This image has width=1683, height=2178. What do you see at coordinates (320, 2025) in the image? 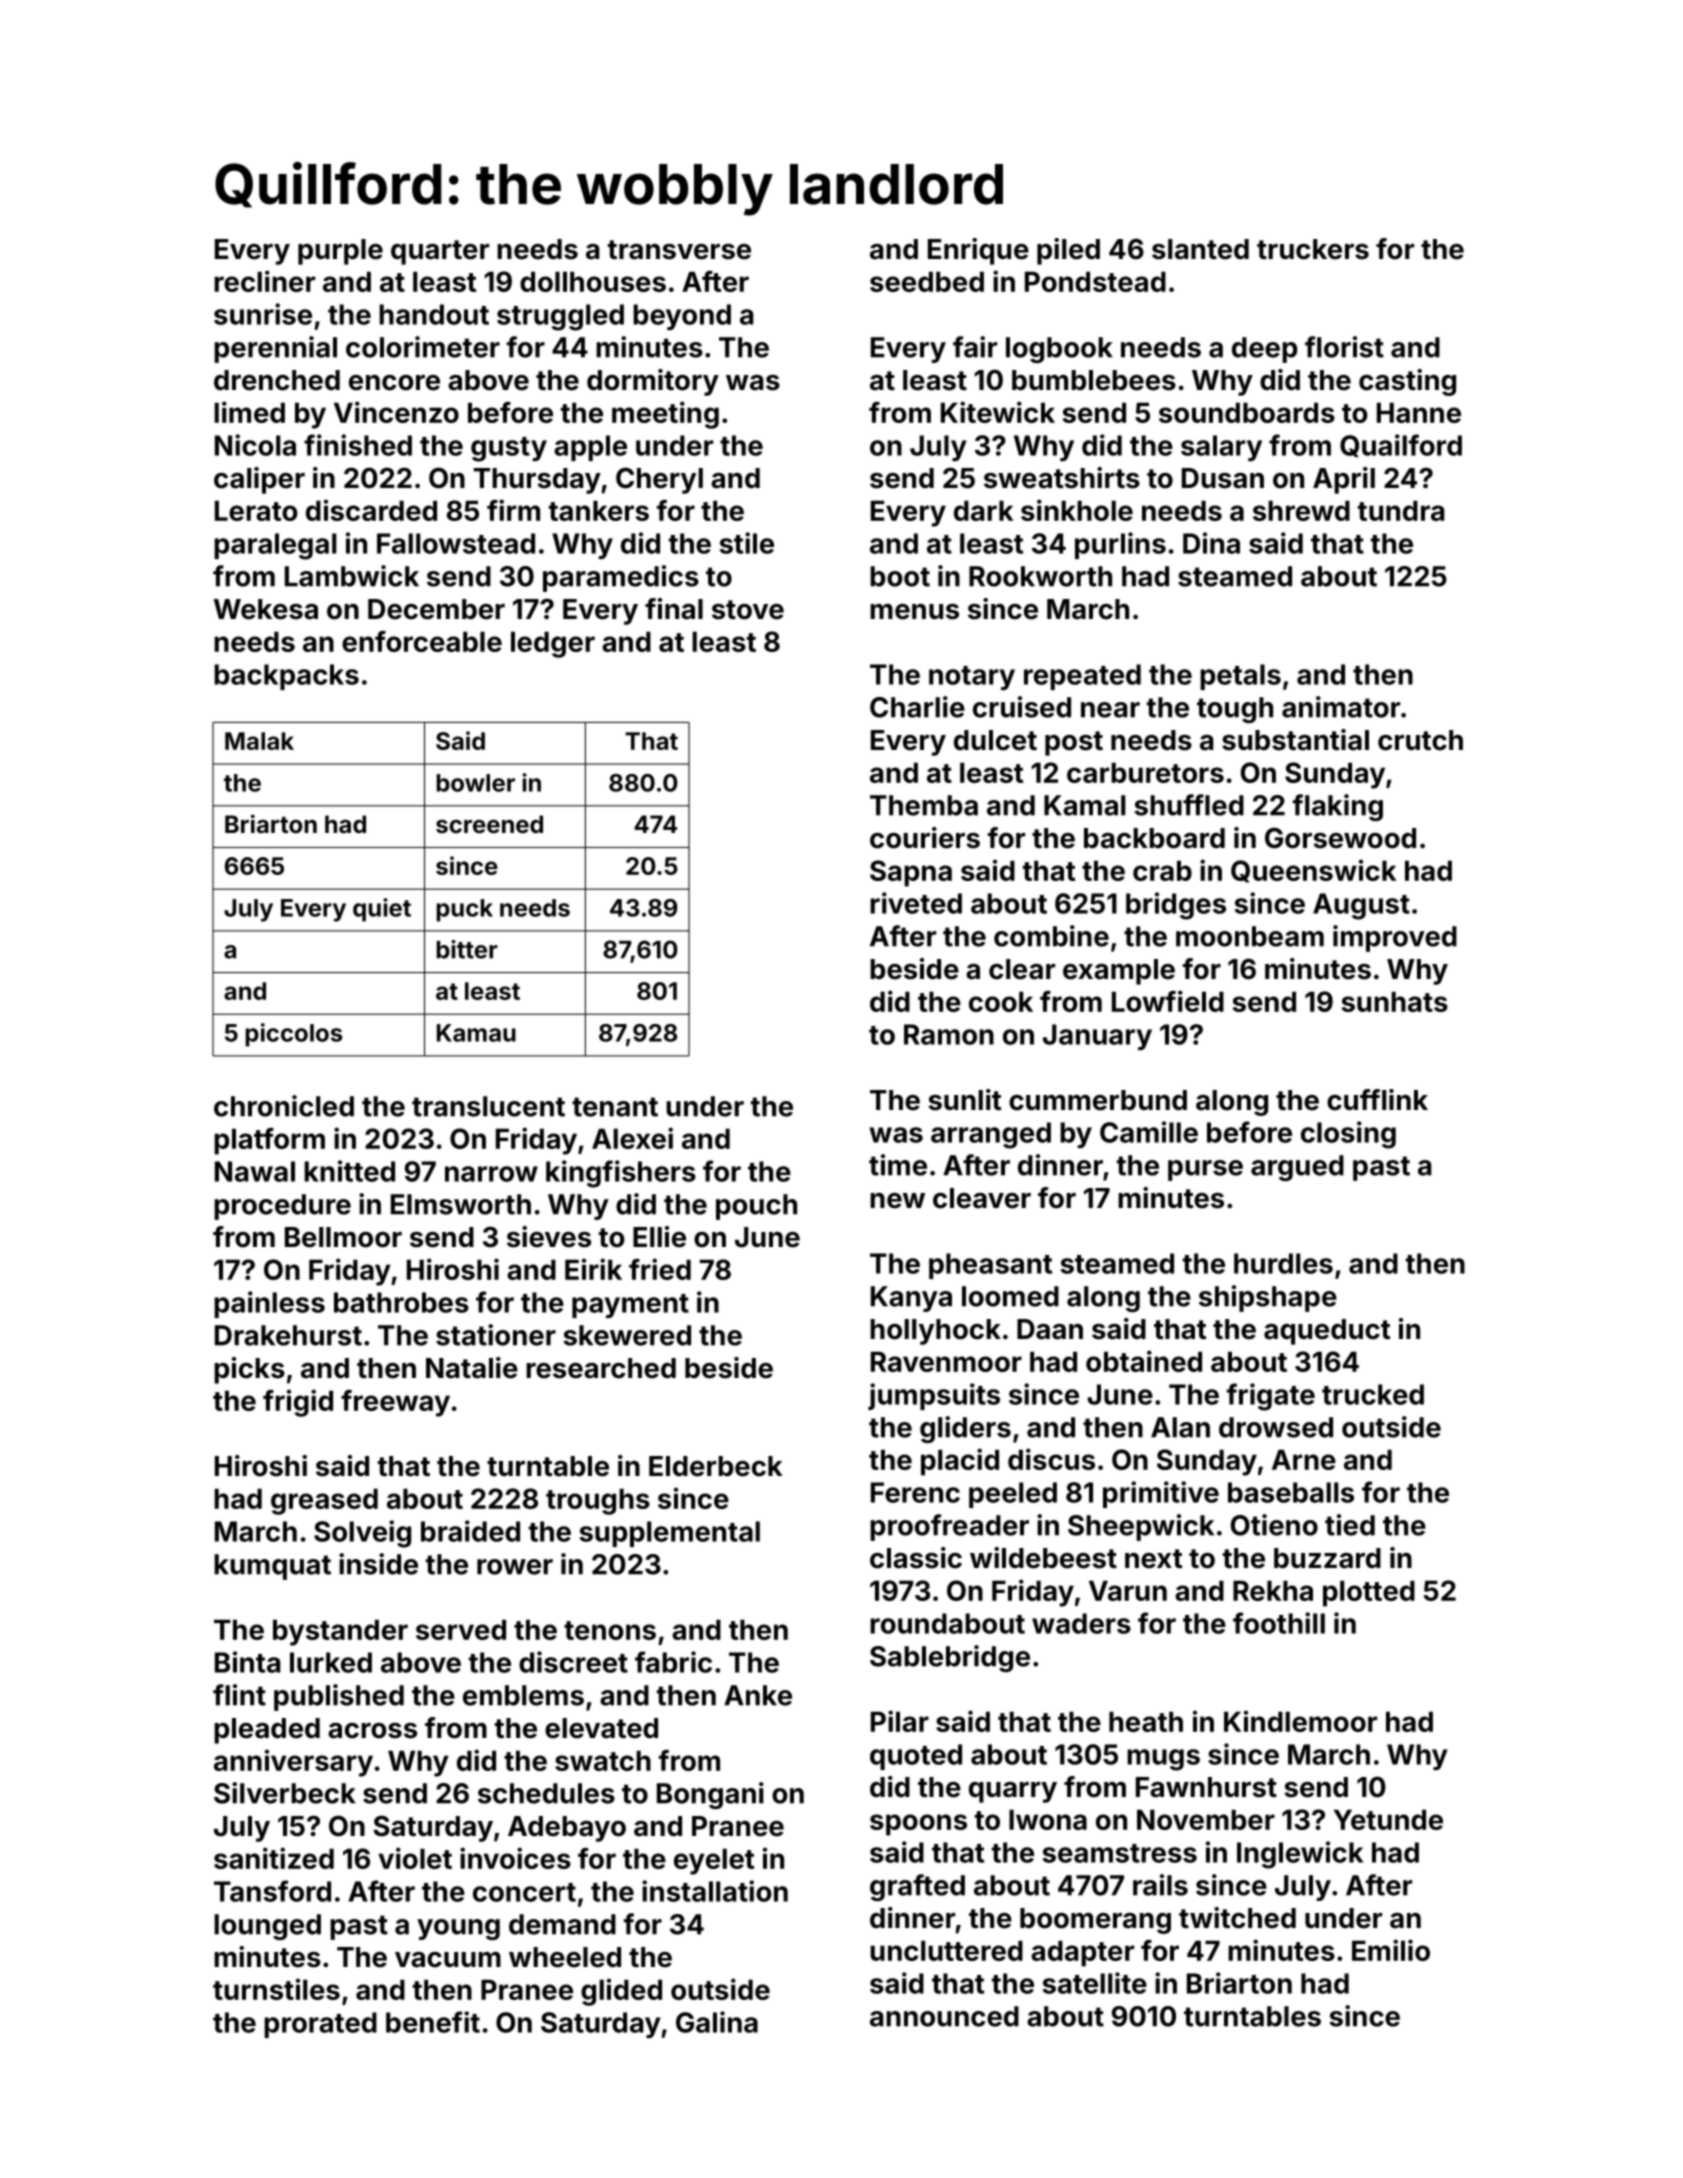
I see `prorated` at bounding box center [320, 2025].
